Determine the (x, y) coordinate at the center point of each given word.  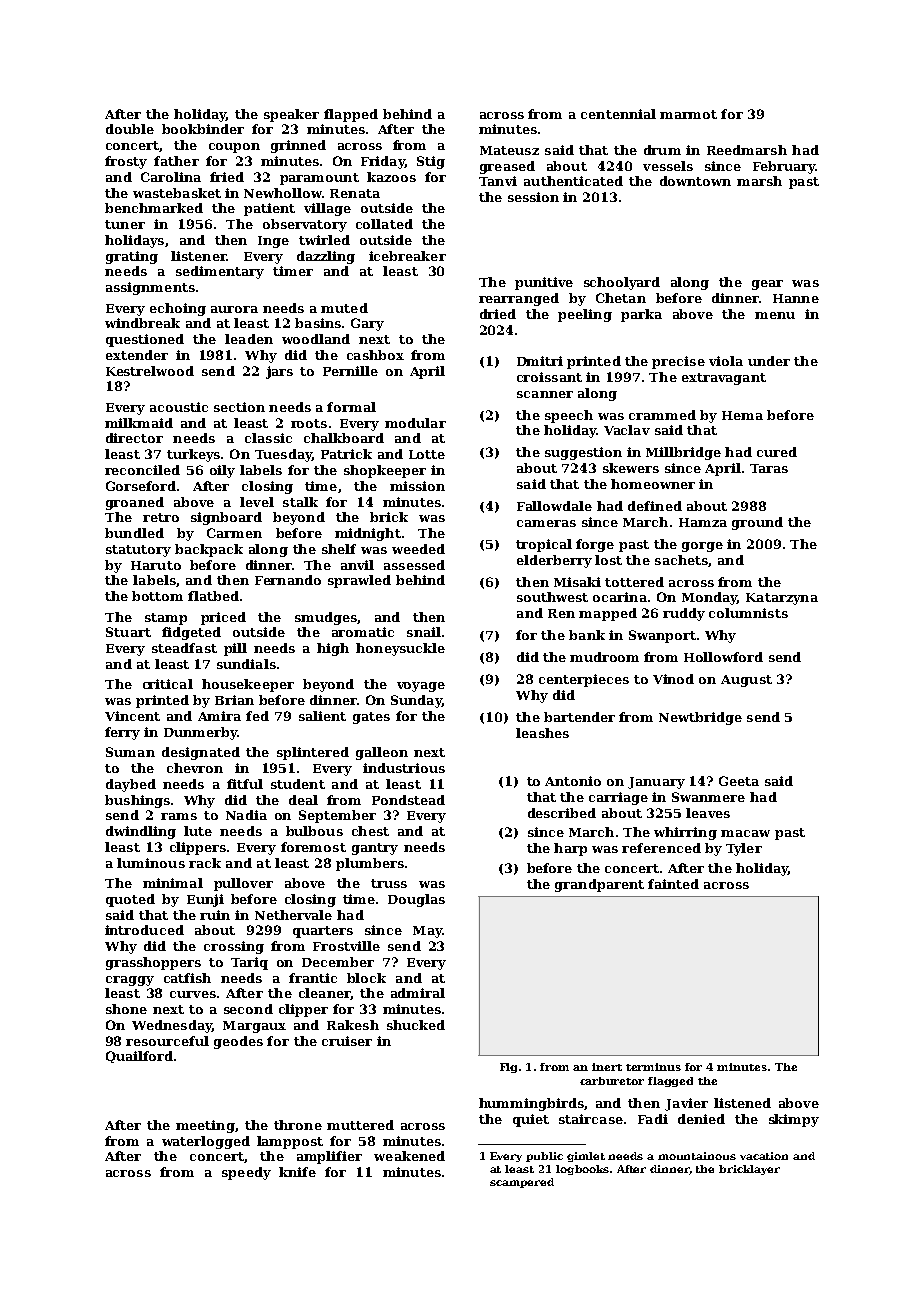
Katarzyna (782, 599)
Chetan (621, 298)
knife (297, 1172)
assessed (414, 565)
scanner (545, 394)
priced (223, 618)
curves (193, 994)
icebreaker (407, 256)
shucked (416, 1025)
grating (132, 257)
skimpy (794, 1120)
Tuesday (283, 455)
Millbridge (683, 453)
